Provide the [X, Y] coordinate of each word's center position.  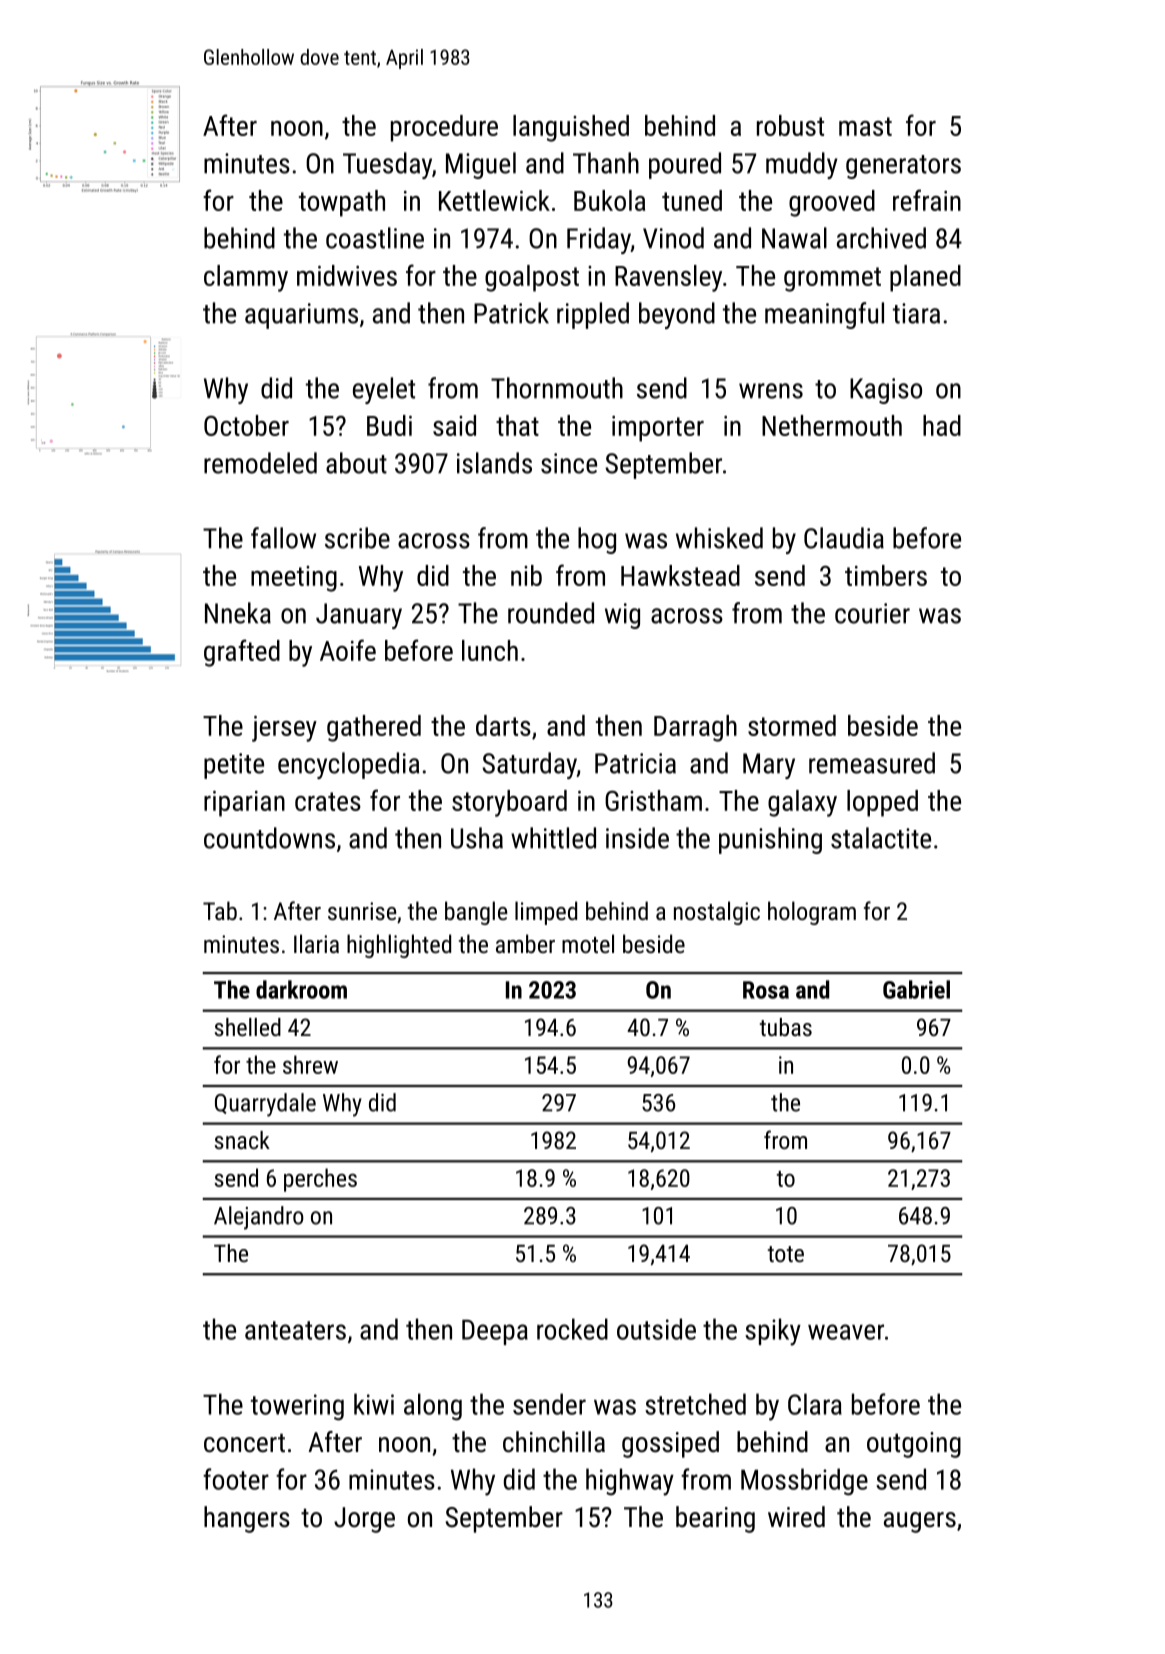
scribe [357, 538]
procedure [444, 128]
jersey [284, 729]
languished [571, 128]
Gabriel [916, 989]
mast [865, 126]
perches [320, 1180]
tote [786, 1254]
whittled [553, 838]
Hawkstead [680, 575]
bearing [715, 1519]
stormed [792, 725]
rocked [572, 1329]
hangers [247, 1519]
